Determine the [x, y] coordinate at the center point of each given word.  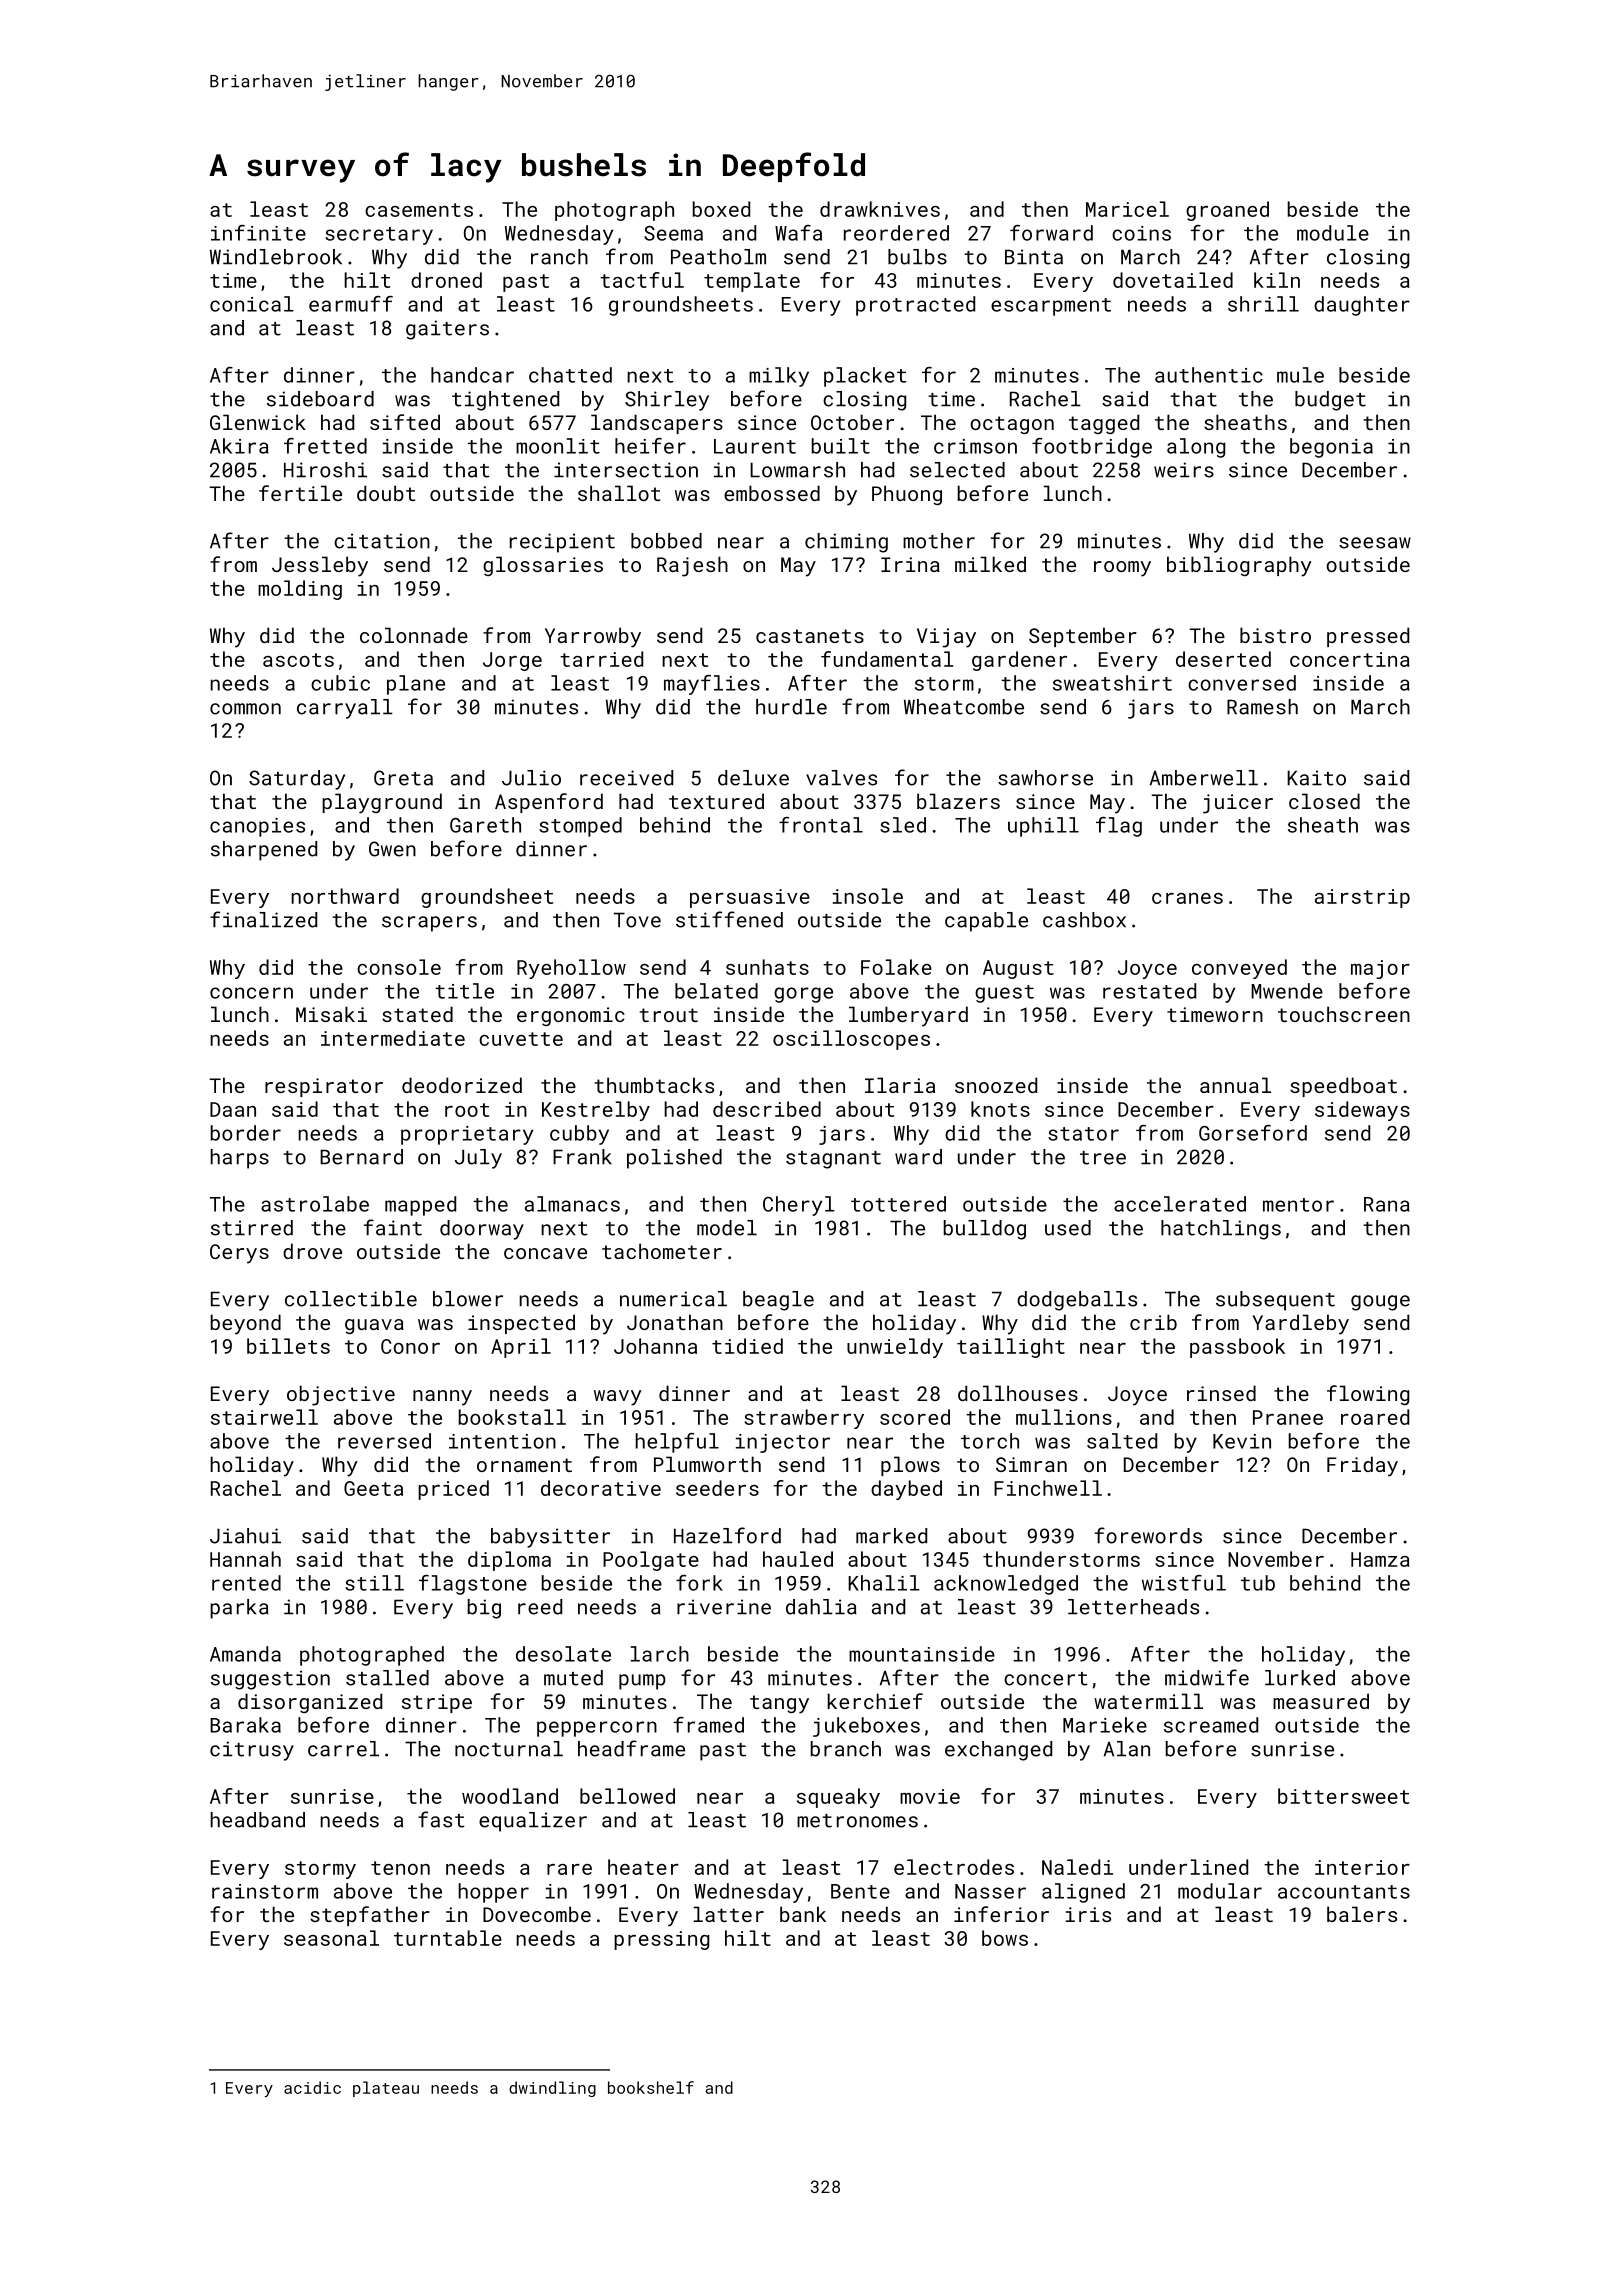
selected [957, 470]
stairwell [264, 1417]
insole [868, 896]
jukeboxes [866, 1727]
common [245, 709]
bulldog [985, 1230]
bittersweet [1343, 1796]
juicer [1238, 804]
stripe [437, 1703]
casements [419, 210]
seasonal [331, 1938]
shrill [1263, 304]
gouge [1380, 1303]
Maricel [1127, 209]
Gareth [485, 825]
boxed [721, 209]
